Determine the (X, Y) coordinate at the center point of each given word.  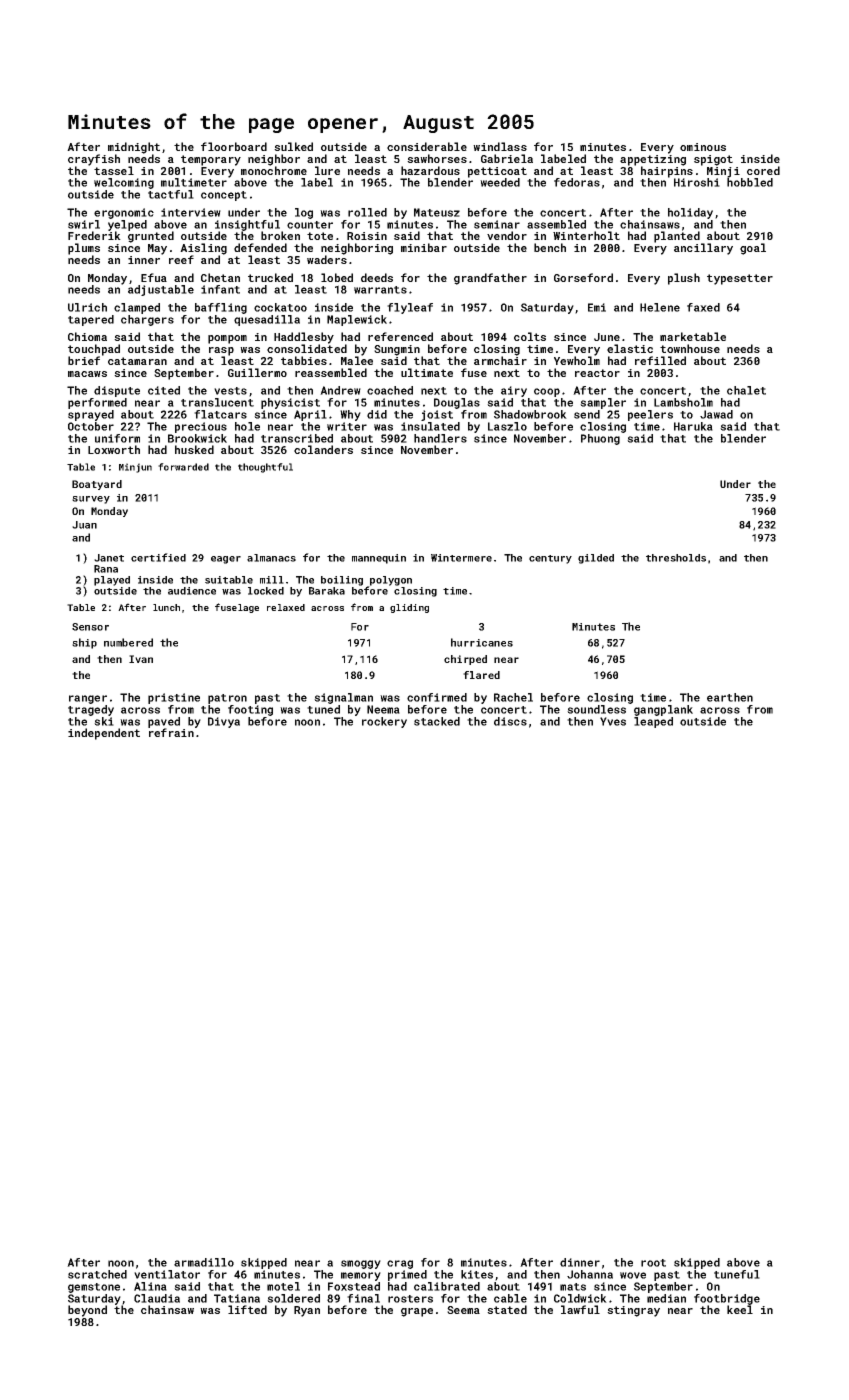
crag (400, 1264)
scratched (97, 1274)
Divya (224, 722)
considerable (427, 146)
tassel (114, 170)
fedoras (577, 182)
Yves (613, 721)
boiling (342, 581)
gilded (596, 559)
